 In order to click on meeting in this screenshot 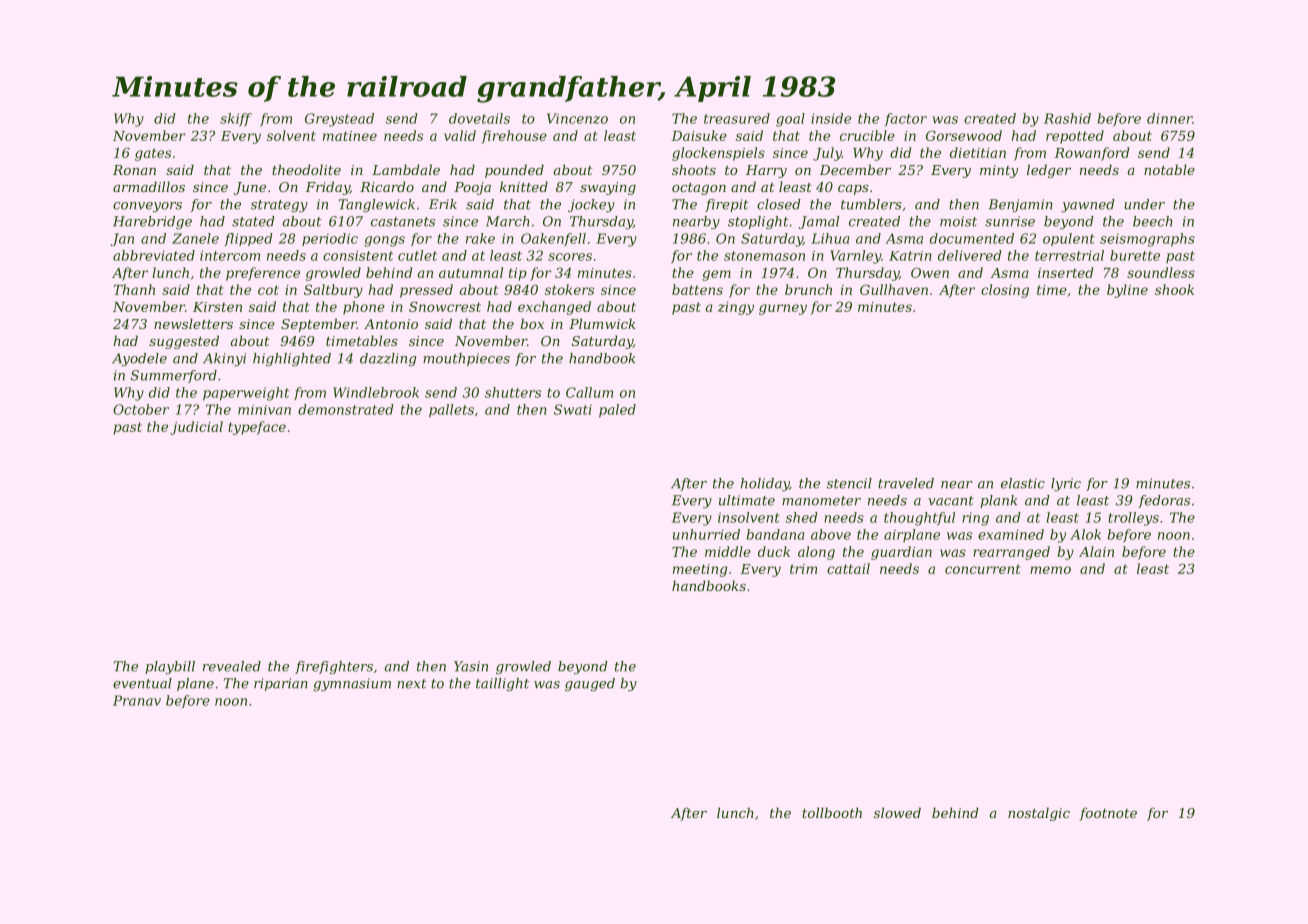, I will do `click(700, 570)`.
